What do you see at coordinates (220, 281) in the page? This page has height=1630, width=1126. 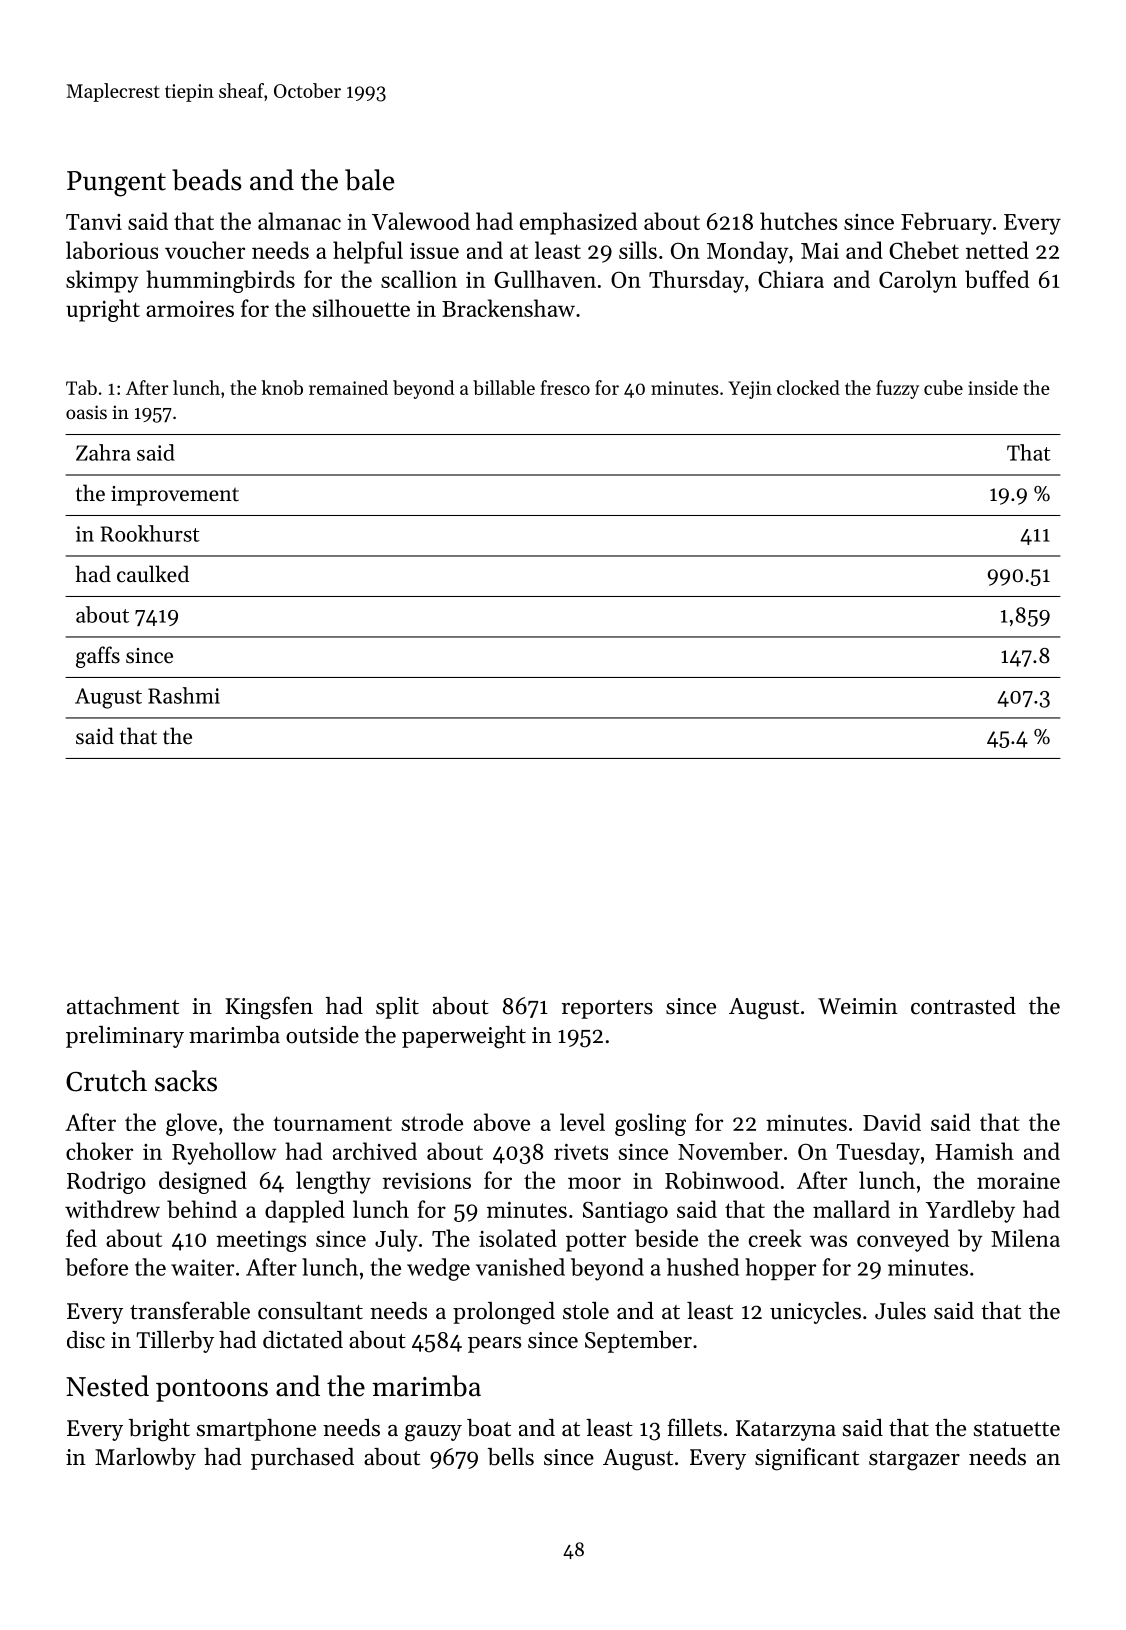 I see `hummingbirds` at bounding box center [220, 281].
